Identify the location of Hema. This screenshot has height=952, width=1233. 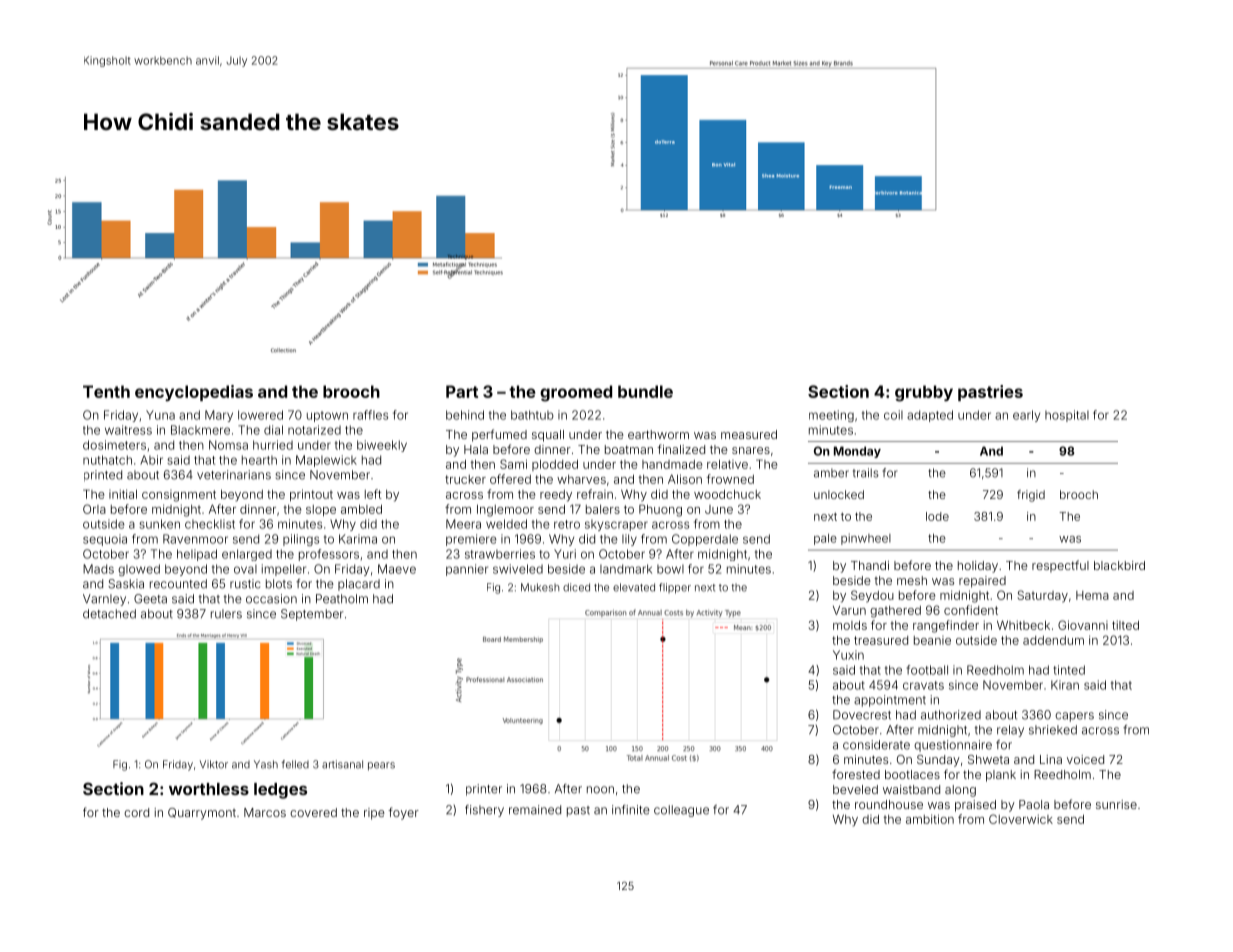
(1092, 595).
